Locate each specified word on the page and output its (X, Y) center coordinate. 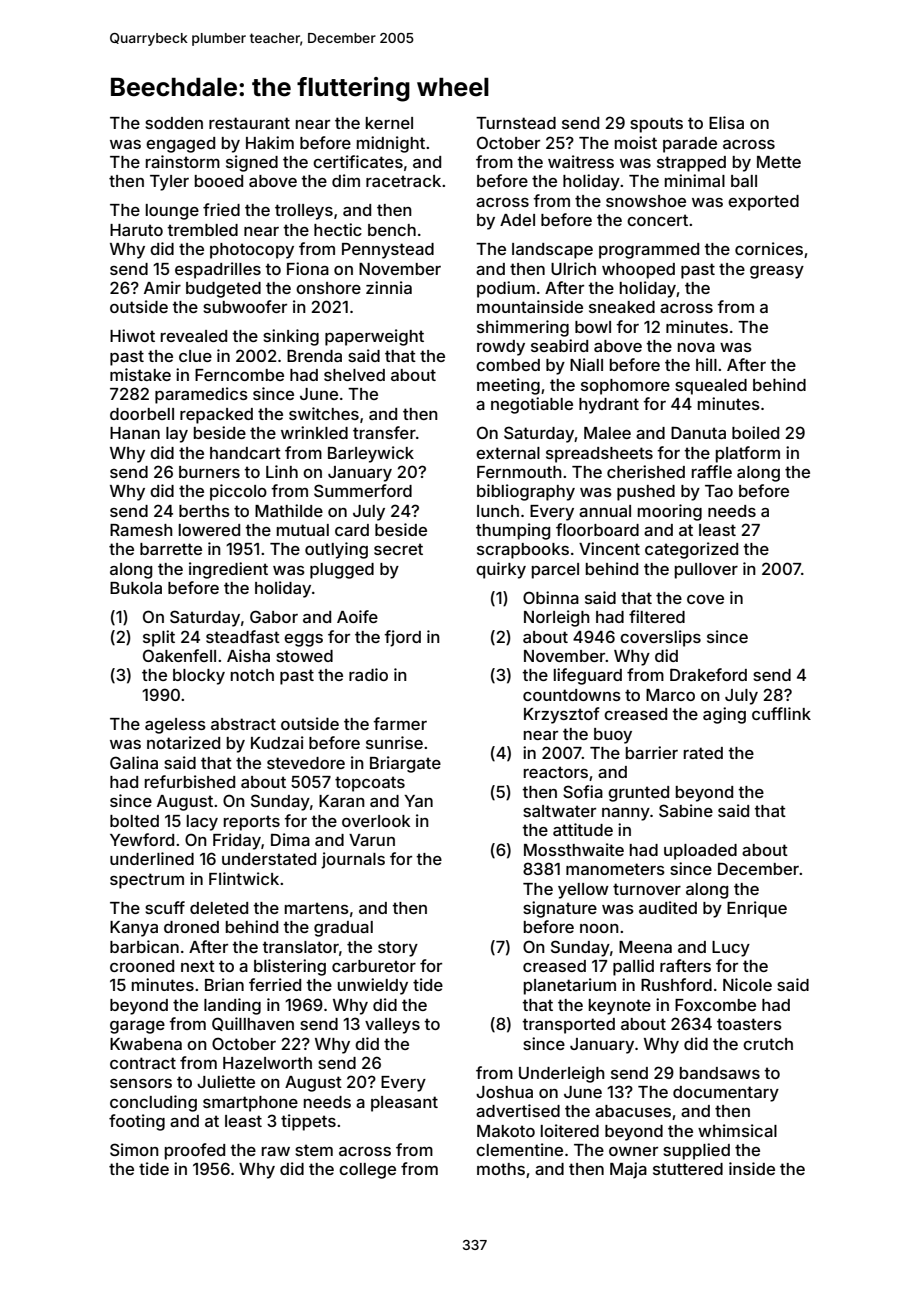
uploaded (700, 852)
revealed (194, 336)
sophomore (625, 387)
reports (252, 823)
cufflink (781, 713)
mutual (303, 530)
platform (748, 454)
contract (143, 1063)
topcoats (370, 784)
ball (744, 181)
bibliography (526, 492)
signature (560, 909)
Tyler (169, 183)
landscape (552, 251)
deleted (219, 908)
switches (324, 413)
